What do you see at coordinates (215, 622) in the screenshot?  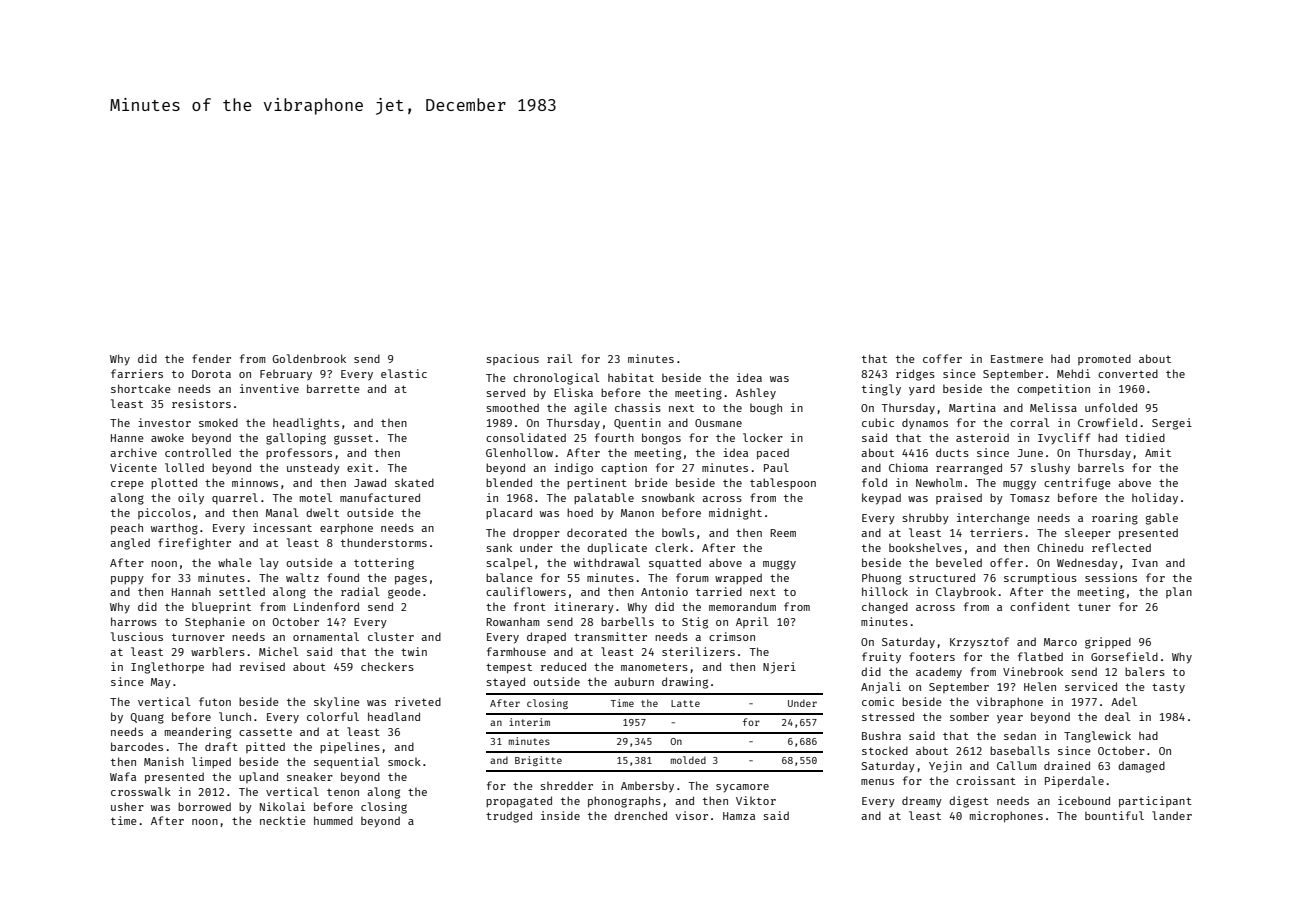 I see `Stephanie` at bounding box center [215, 622].
